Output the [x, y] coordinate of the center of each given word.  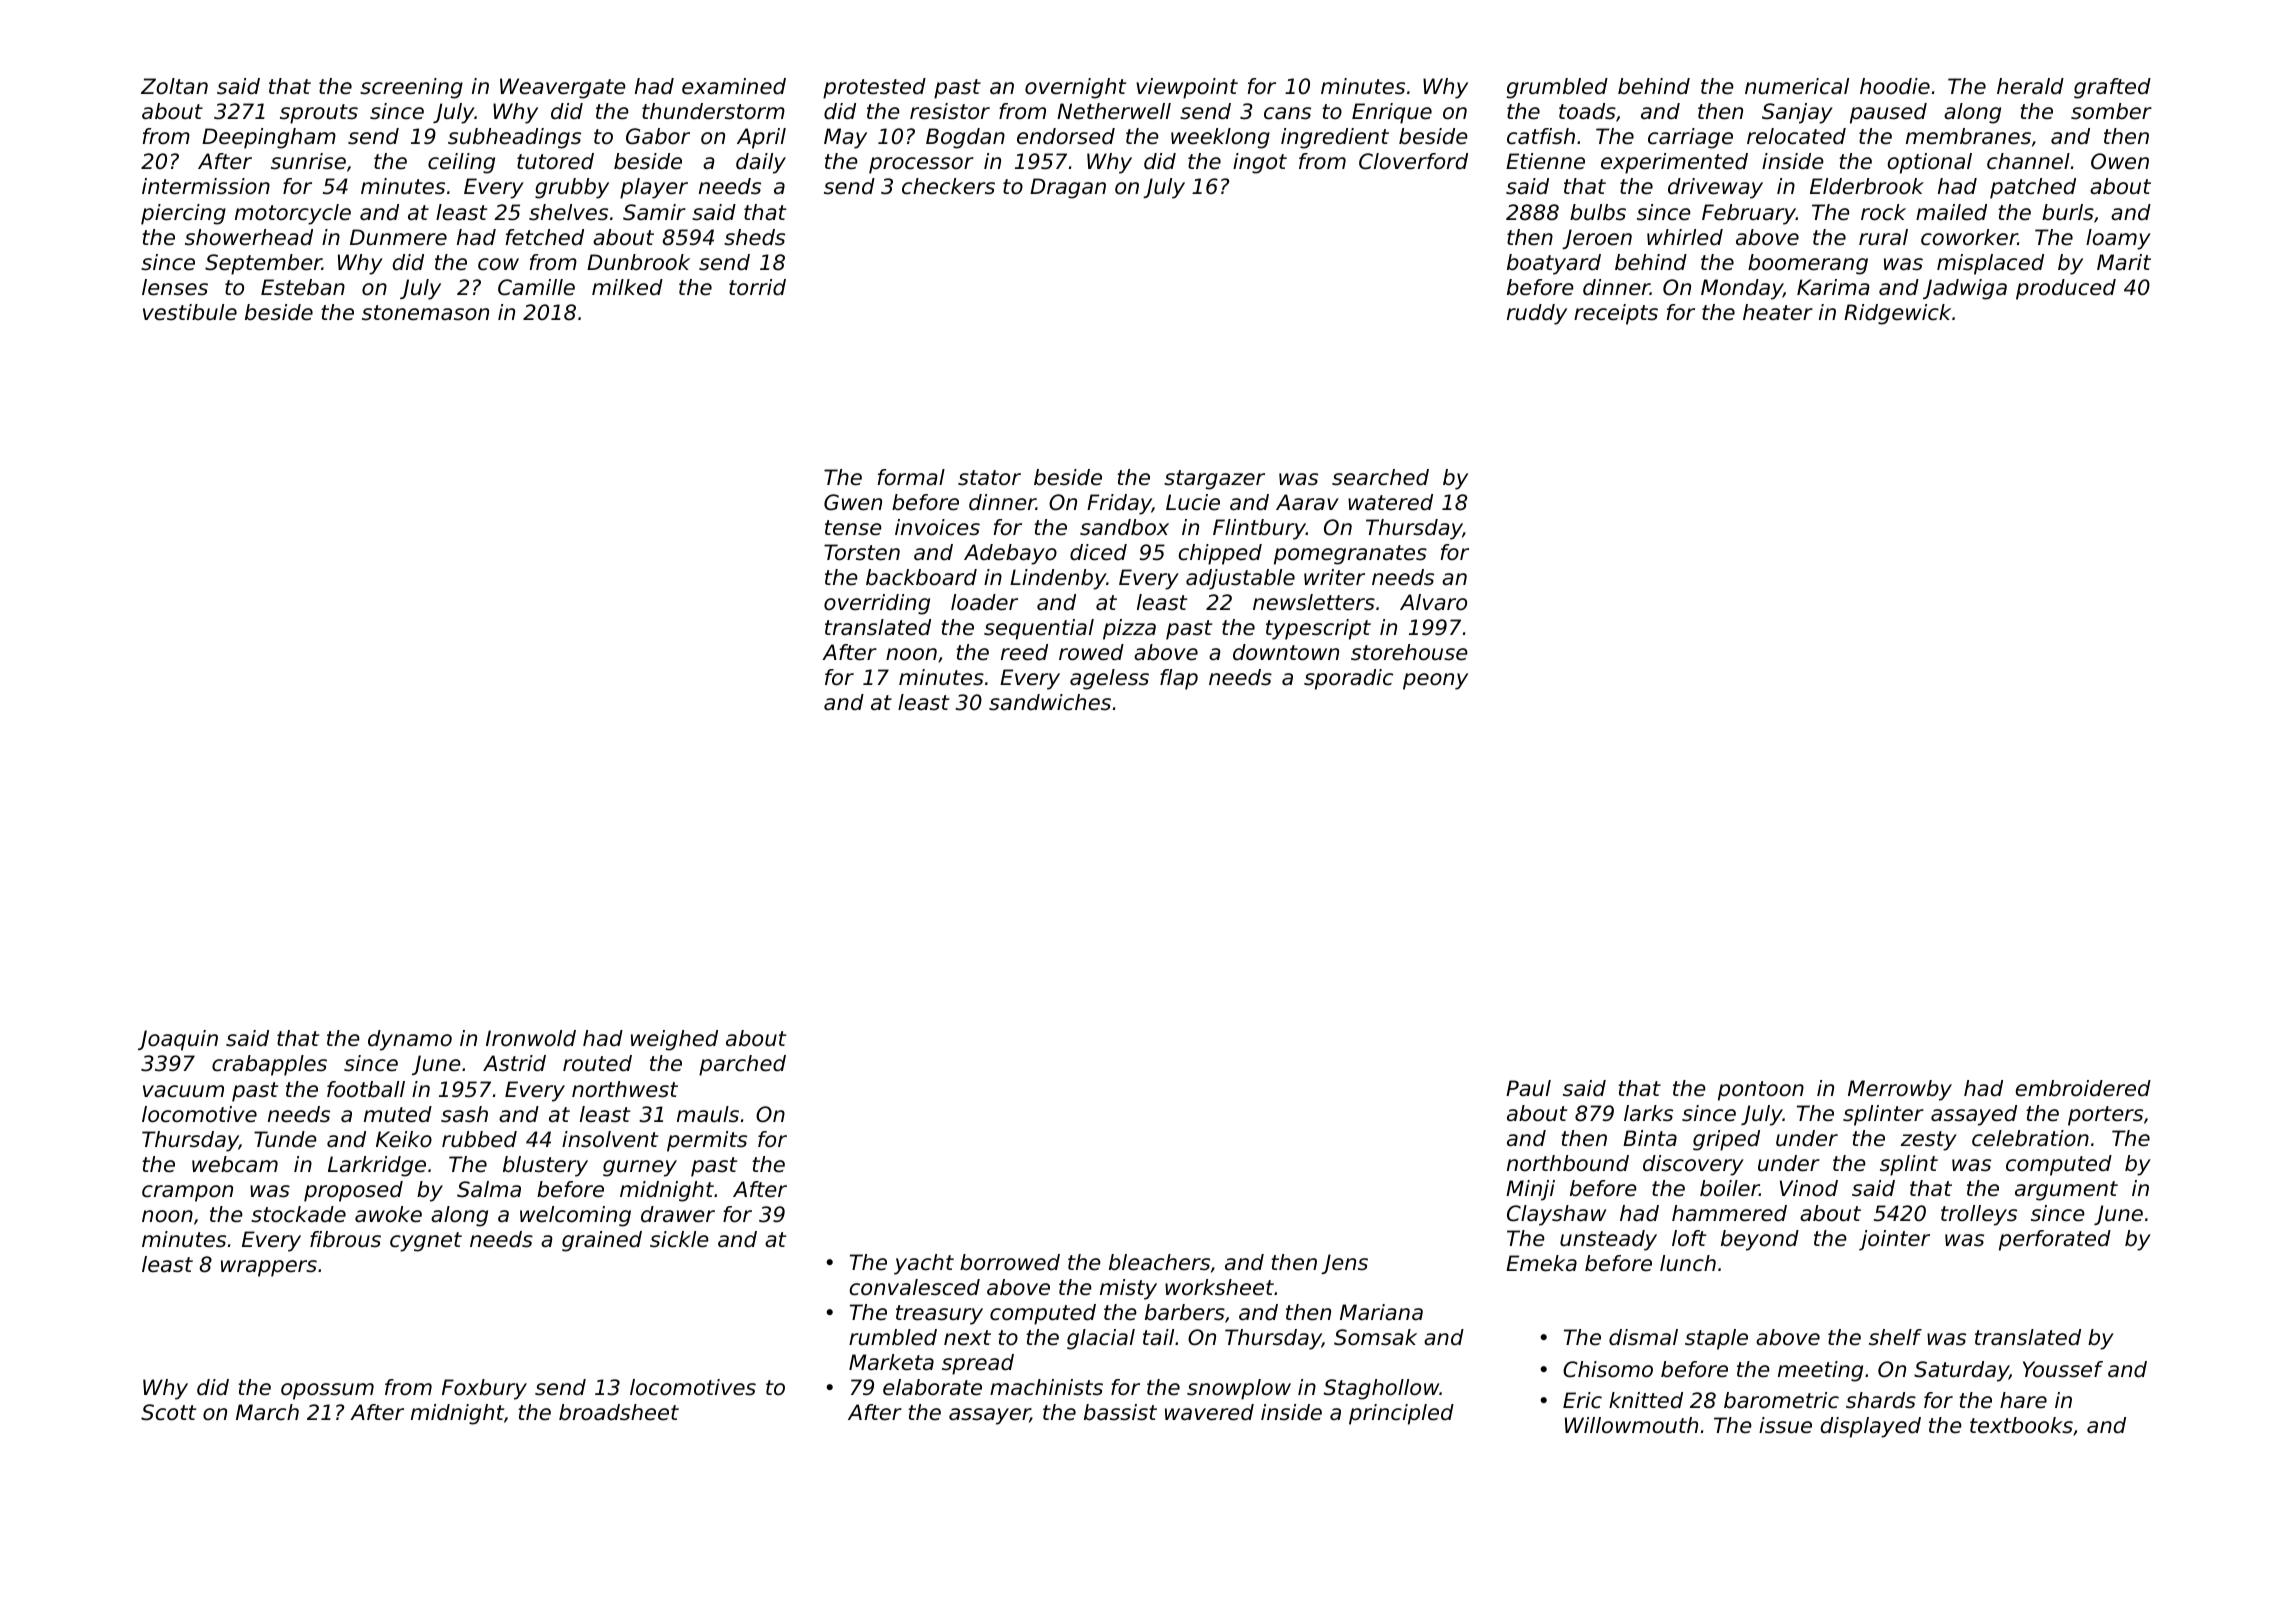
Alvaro [1433, 602]
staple [1716, 1339]
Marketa [891, 1362]
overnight [1075, 88]
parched [742, 1065]
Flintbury [1259, 529]
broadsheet [619, 1412]
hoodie [1895, 86]
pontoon [1761, 1091]
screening [411, 88]
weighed [674, 1040]
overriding [877, 604]
